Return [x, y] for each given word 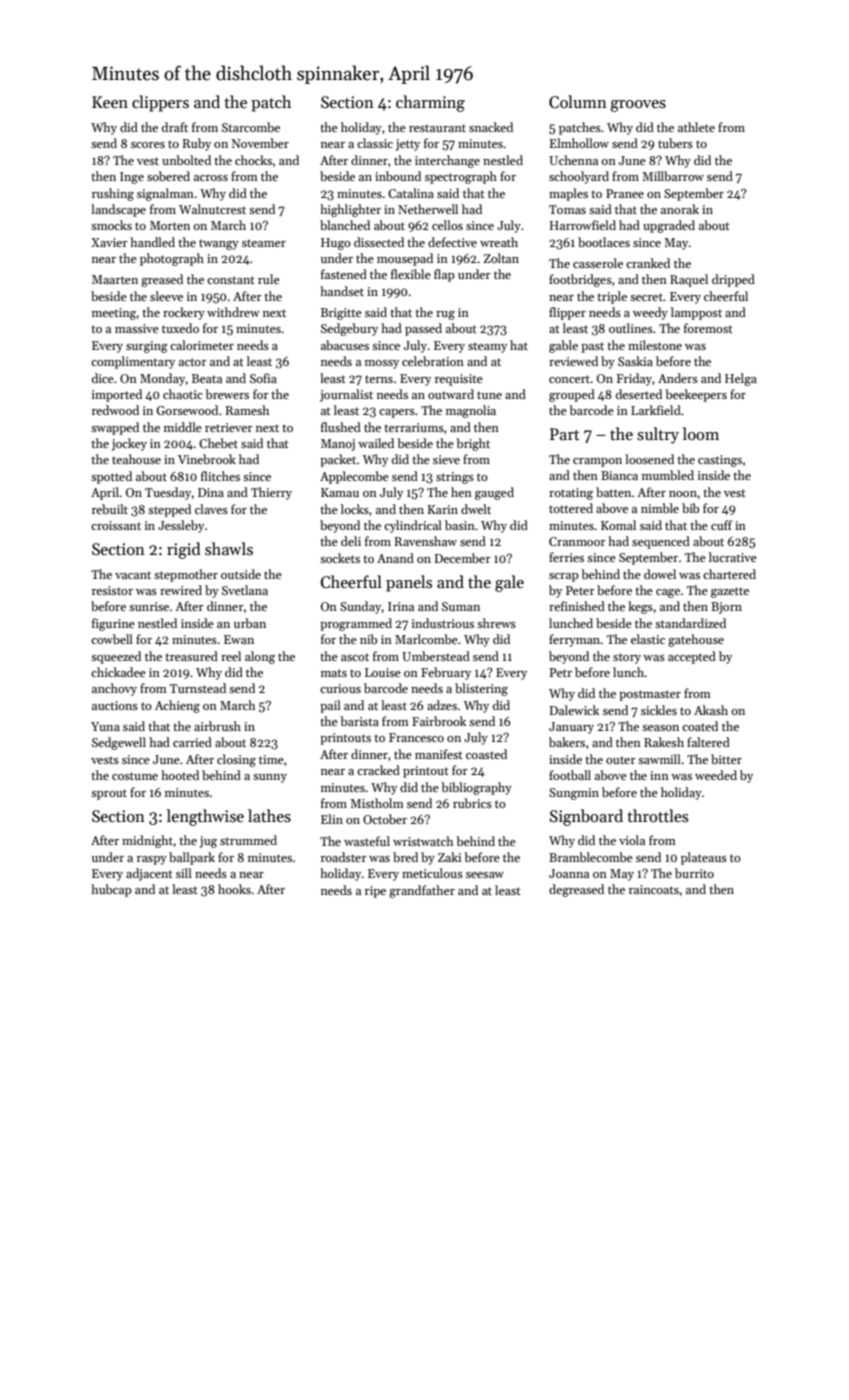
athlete [696, 127]
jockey [129, 444]
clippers [160, 103]
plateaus [704, 858]
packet [338, 460]
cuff [721, 525]
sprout [109, 794]
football [570, 775]
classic [375, 143]
